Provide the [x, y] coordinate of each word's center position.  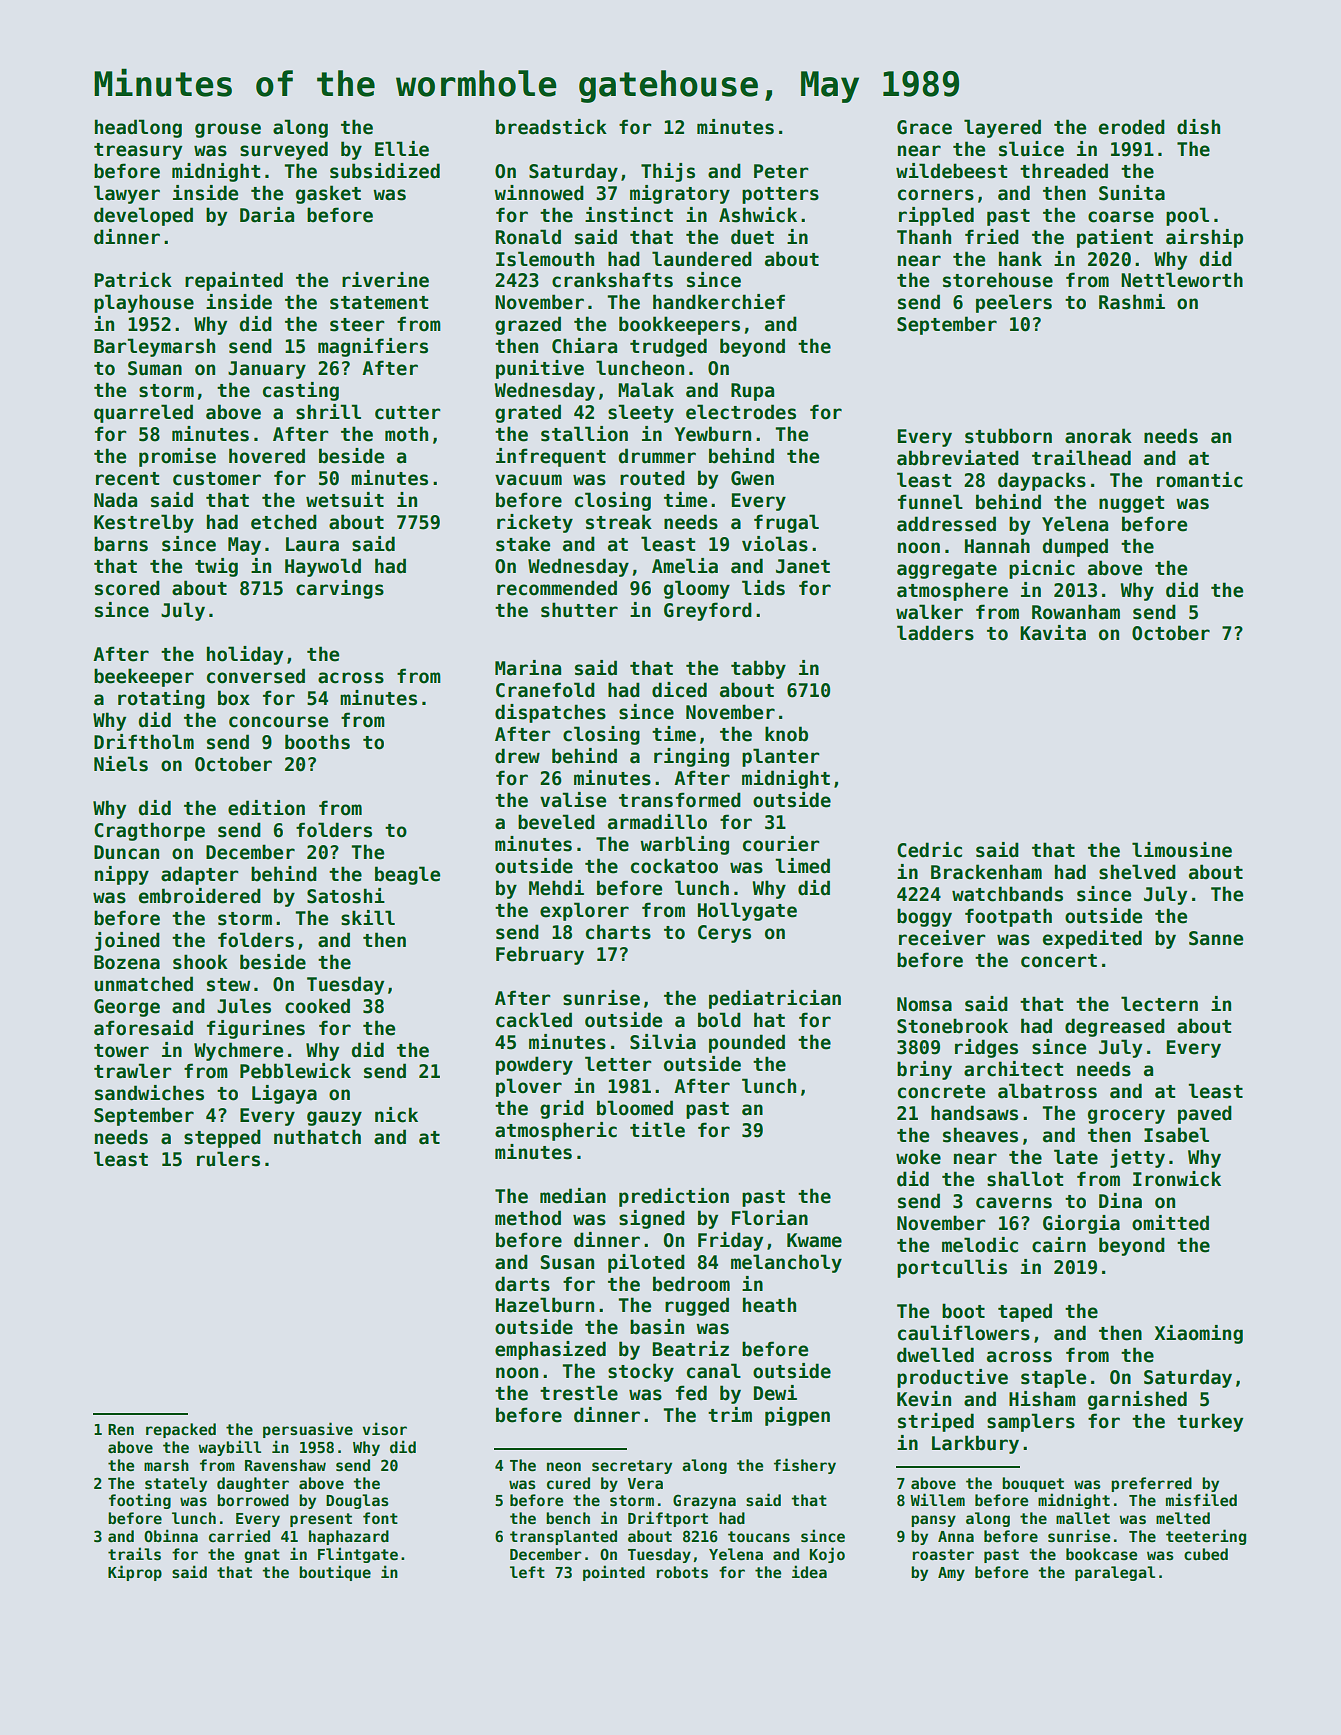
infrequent [551, 457]
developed [143, 216]
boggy [924, 917]
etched [284, 522]
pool [1187, 216]
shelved [1137, 872]
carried [239, 1535]
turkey [1210, 1422]
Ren [121, 1429]
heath [769, 1305]
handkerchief [719, 302]
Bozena [127, 962]
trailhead [1081, 458]
